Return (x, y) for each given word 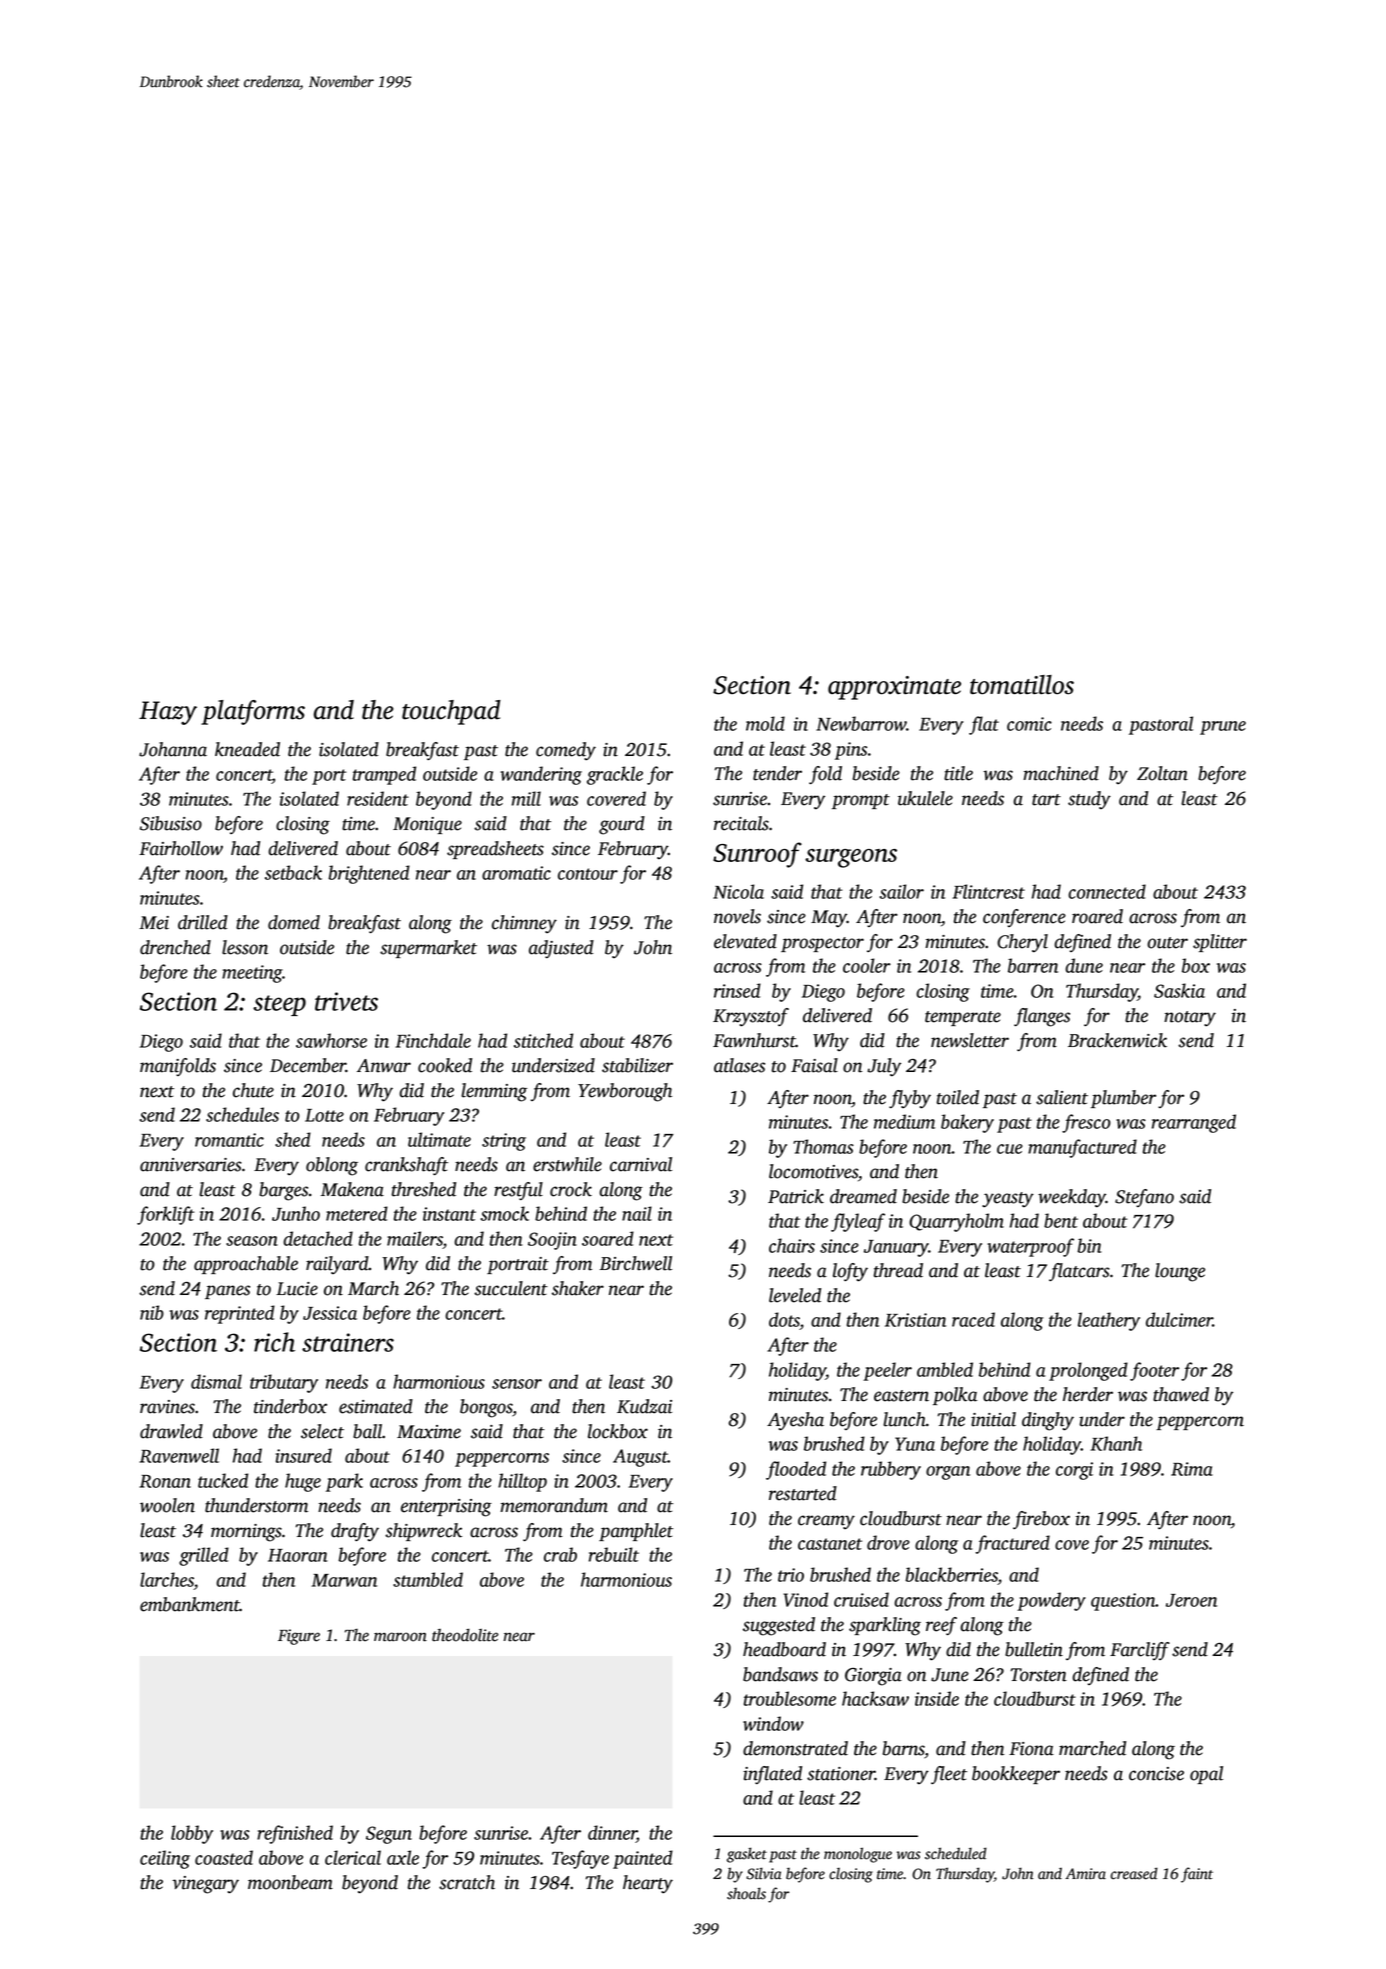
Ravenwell (179, 1455)
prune (1223, 728)
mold (765, 723)
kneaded (247, 749)
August (640, 1458)
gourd (622, 825)
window (773, 1723)
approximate (894, 688)
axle (403, 1857)
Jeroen (1191, 1600)
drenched (175, 947)
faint (1197, 1875)
